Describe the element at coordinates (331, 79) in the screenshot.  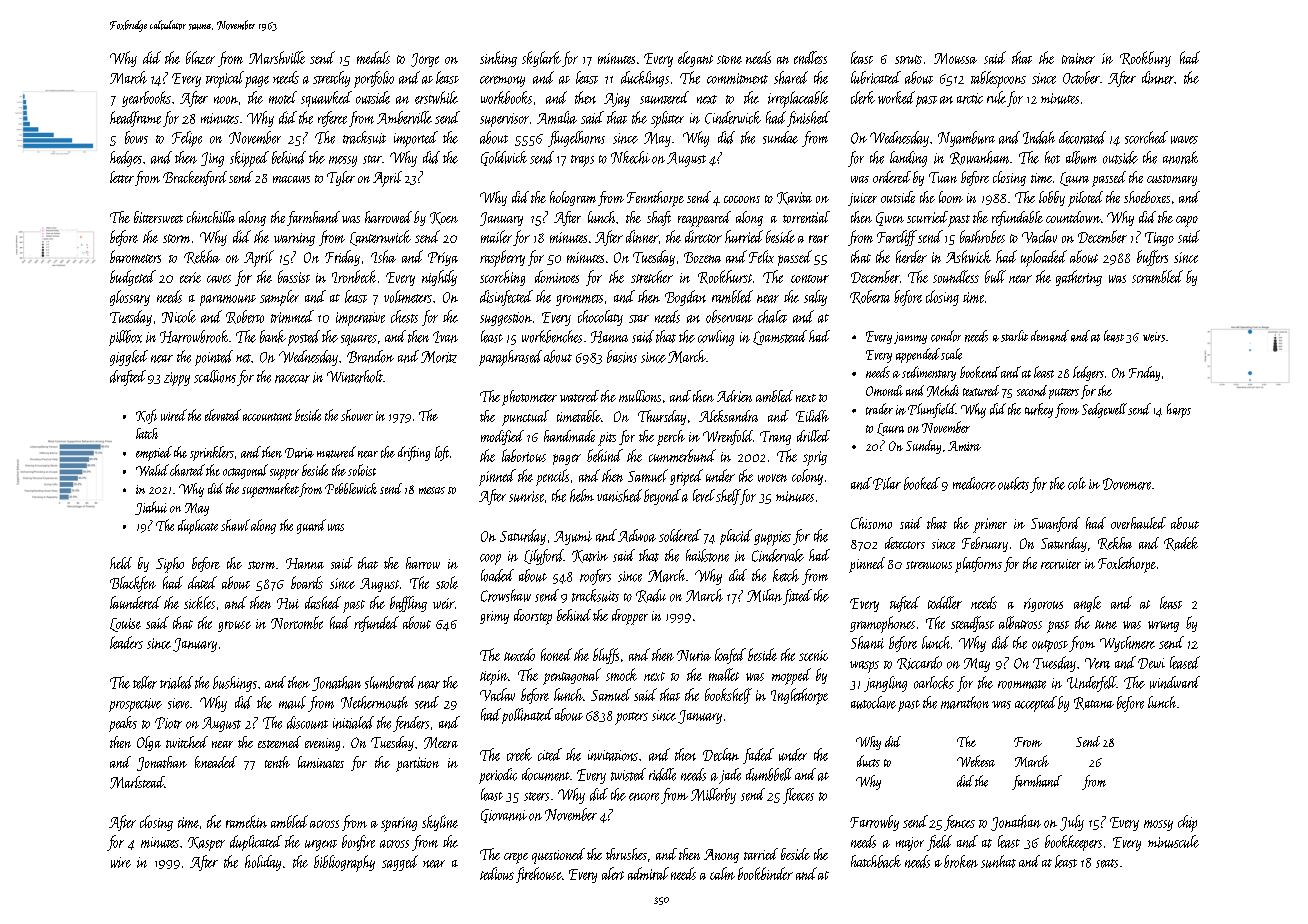
I see `stretchy` at that location.
